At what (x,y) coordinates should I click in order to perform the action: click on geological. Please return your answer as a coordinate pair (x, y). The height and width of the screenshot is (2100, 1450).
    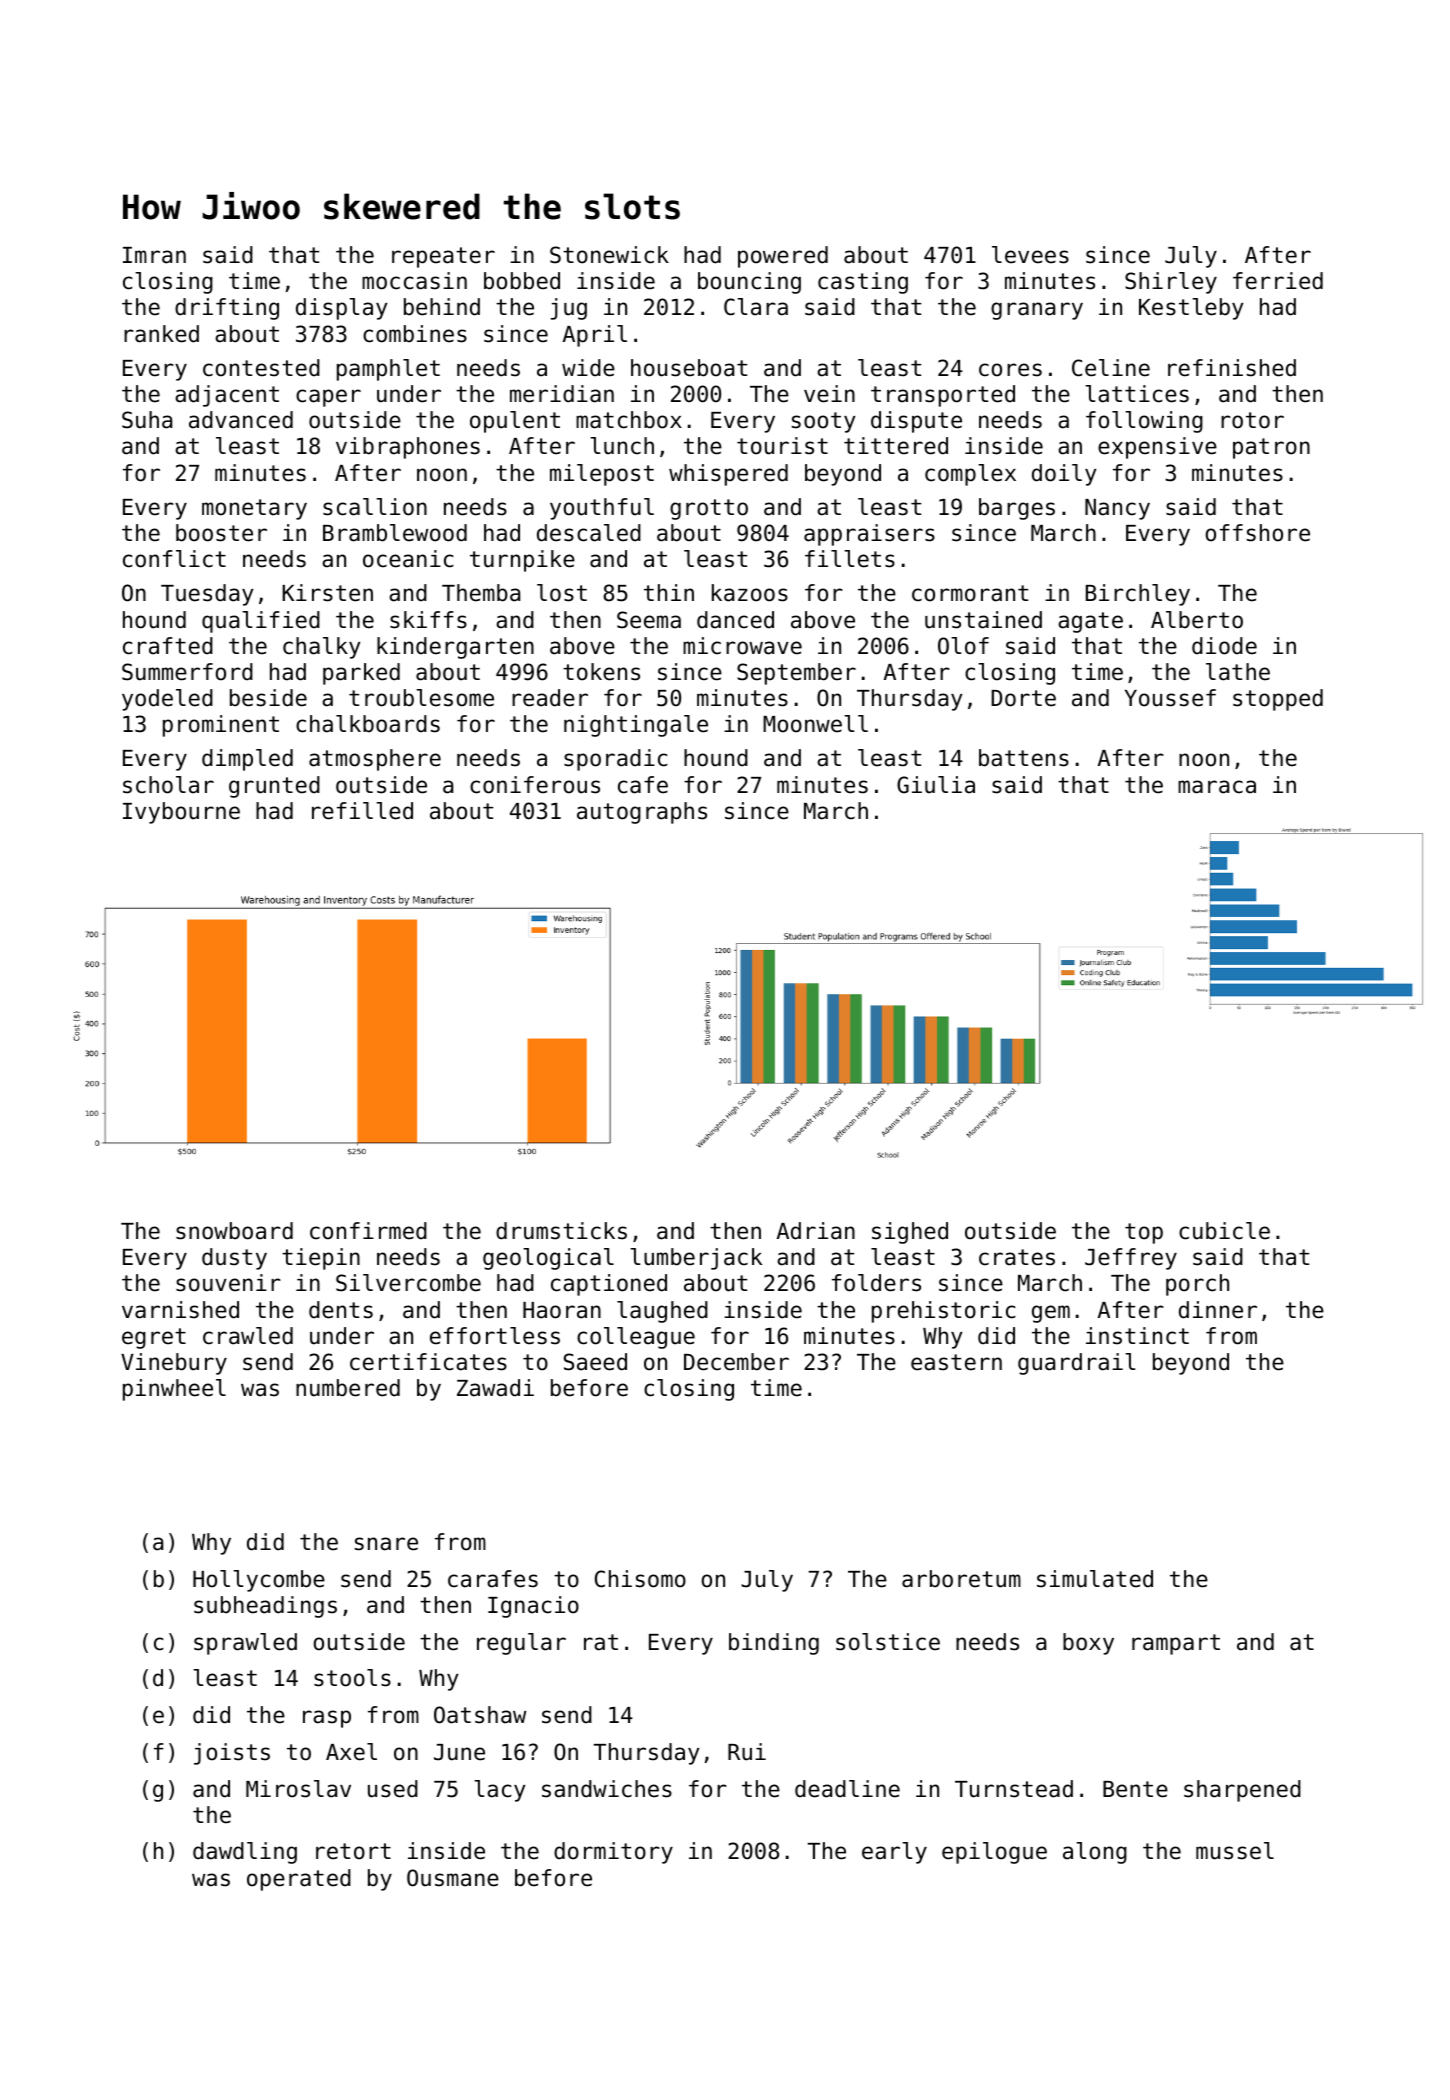
    Looking at the image, I should click on (548, 1259).
